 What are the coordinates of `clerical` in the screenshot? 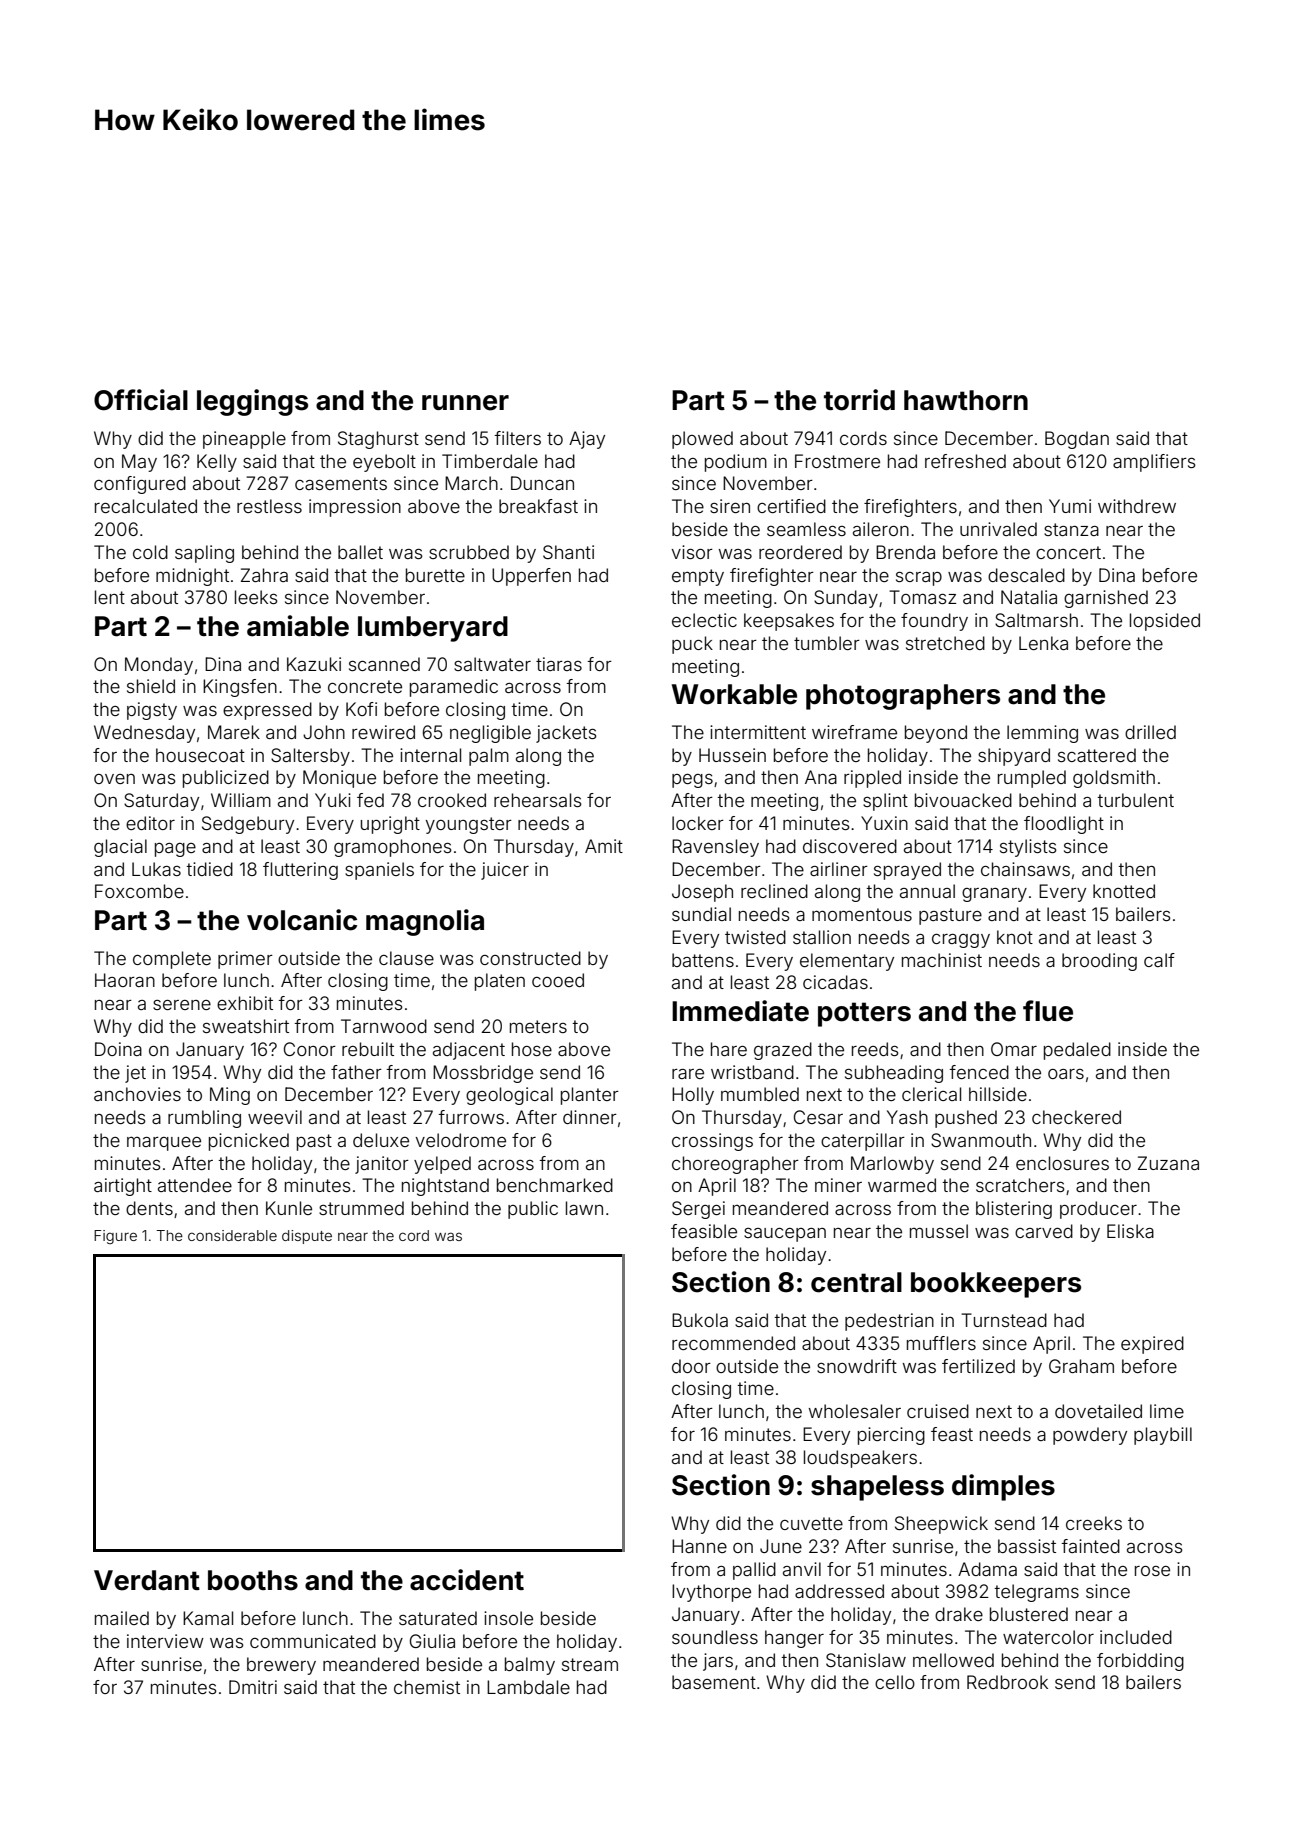 It's located at (931, 1094).
